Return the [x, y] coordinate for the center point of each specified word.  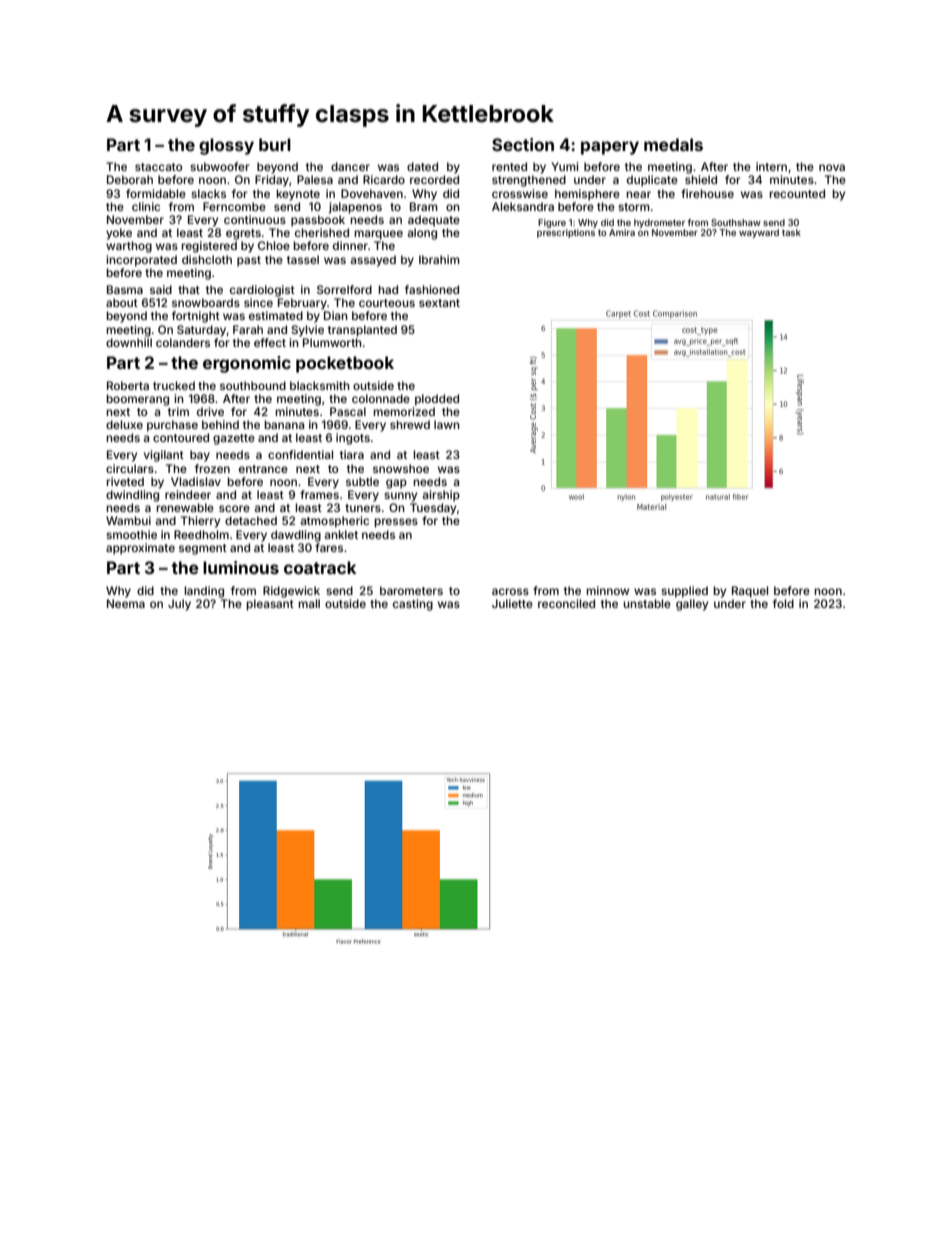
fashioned [432, 289]
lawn [447, 424]
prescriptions [566, 233]
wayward [759, 233]
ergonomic [247, 364]
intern [771, 166]
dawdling [296, 536]
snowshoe [401, 468]
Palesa [315, 179]
